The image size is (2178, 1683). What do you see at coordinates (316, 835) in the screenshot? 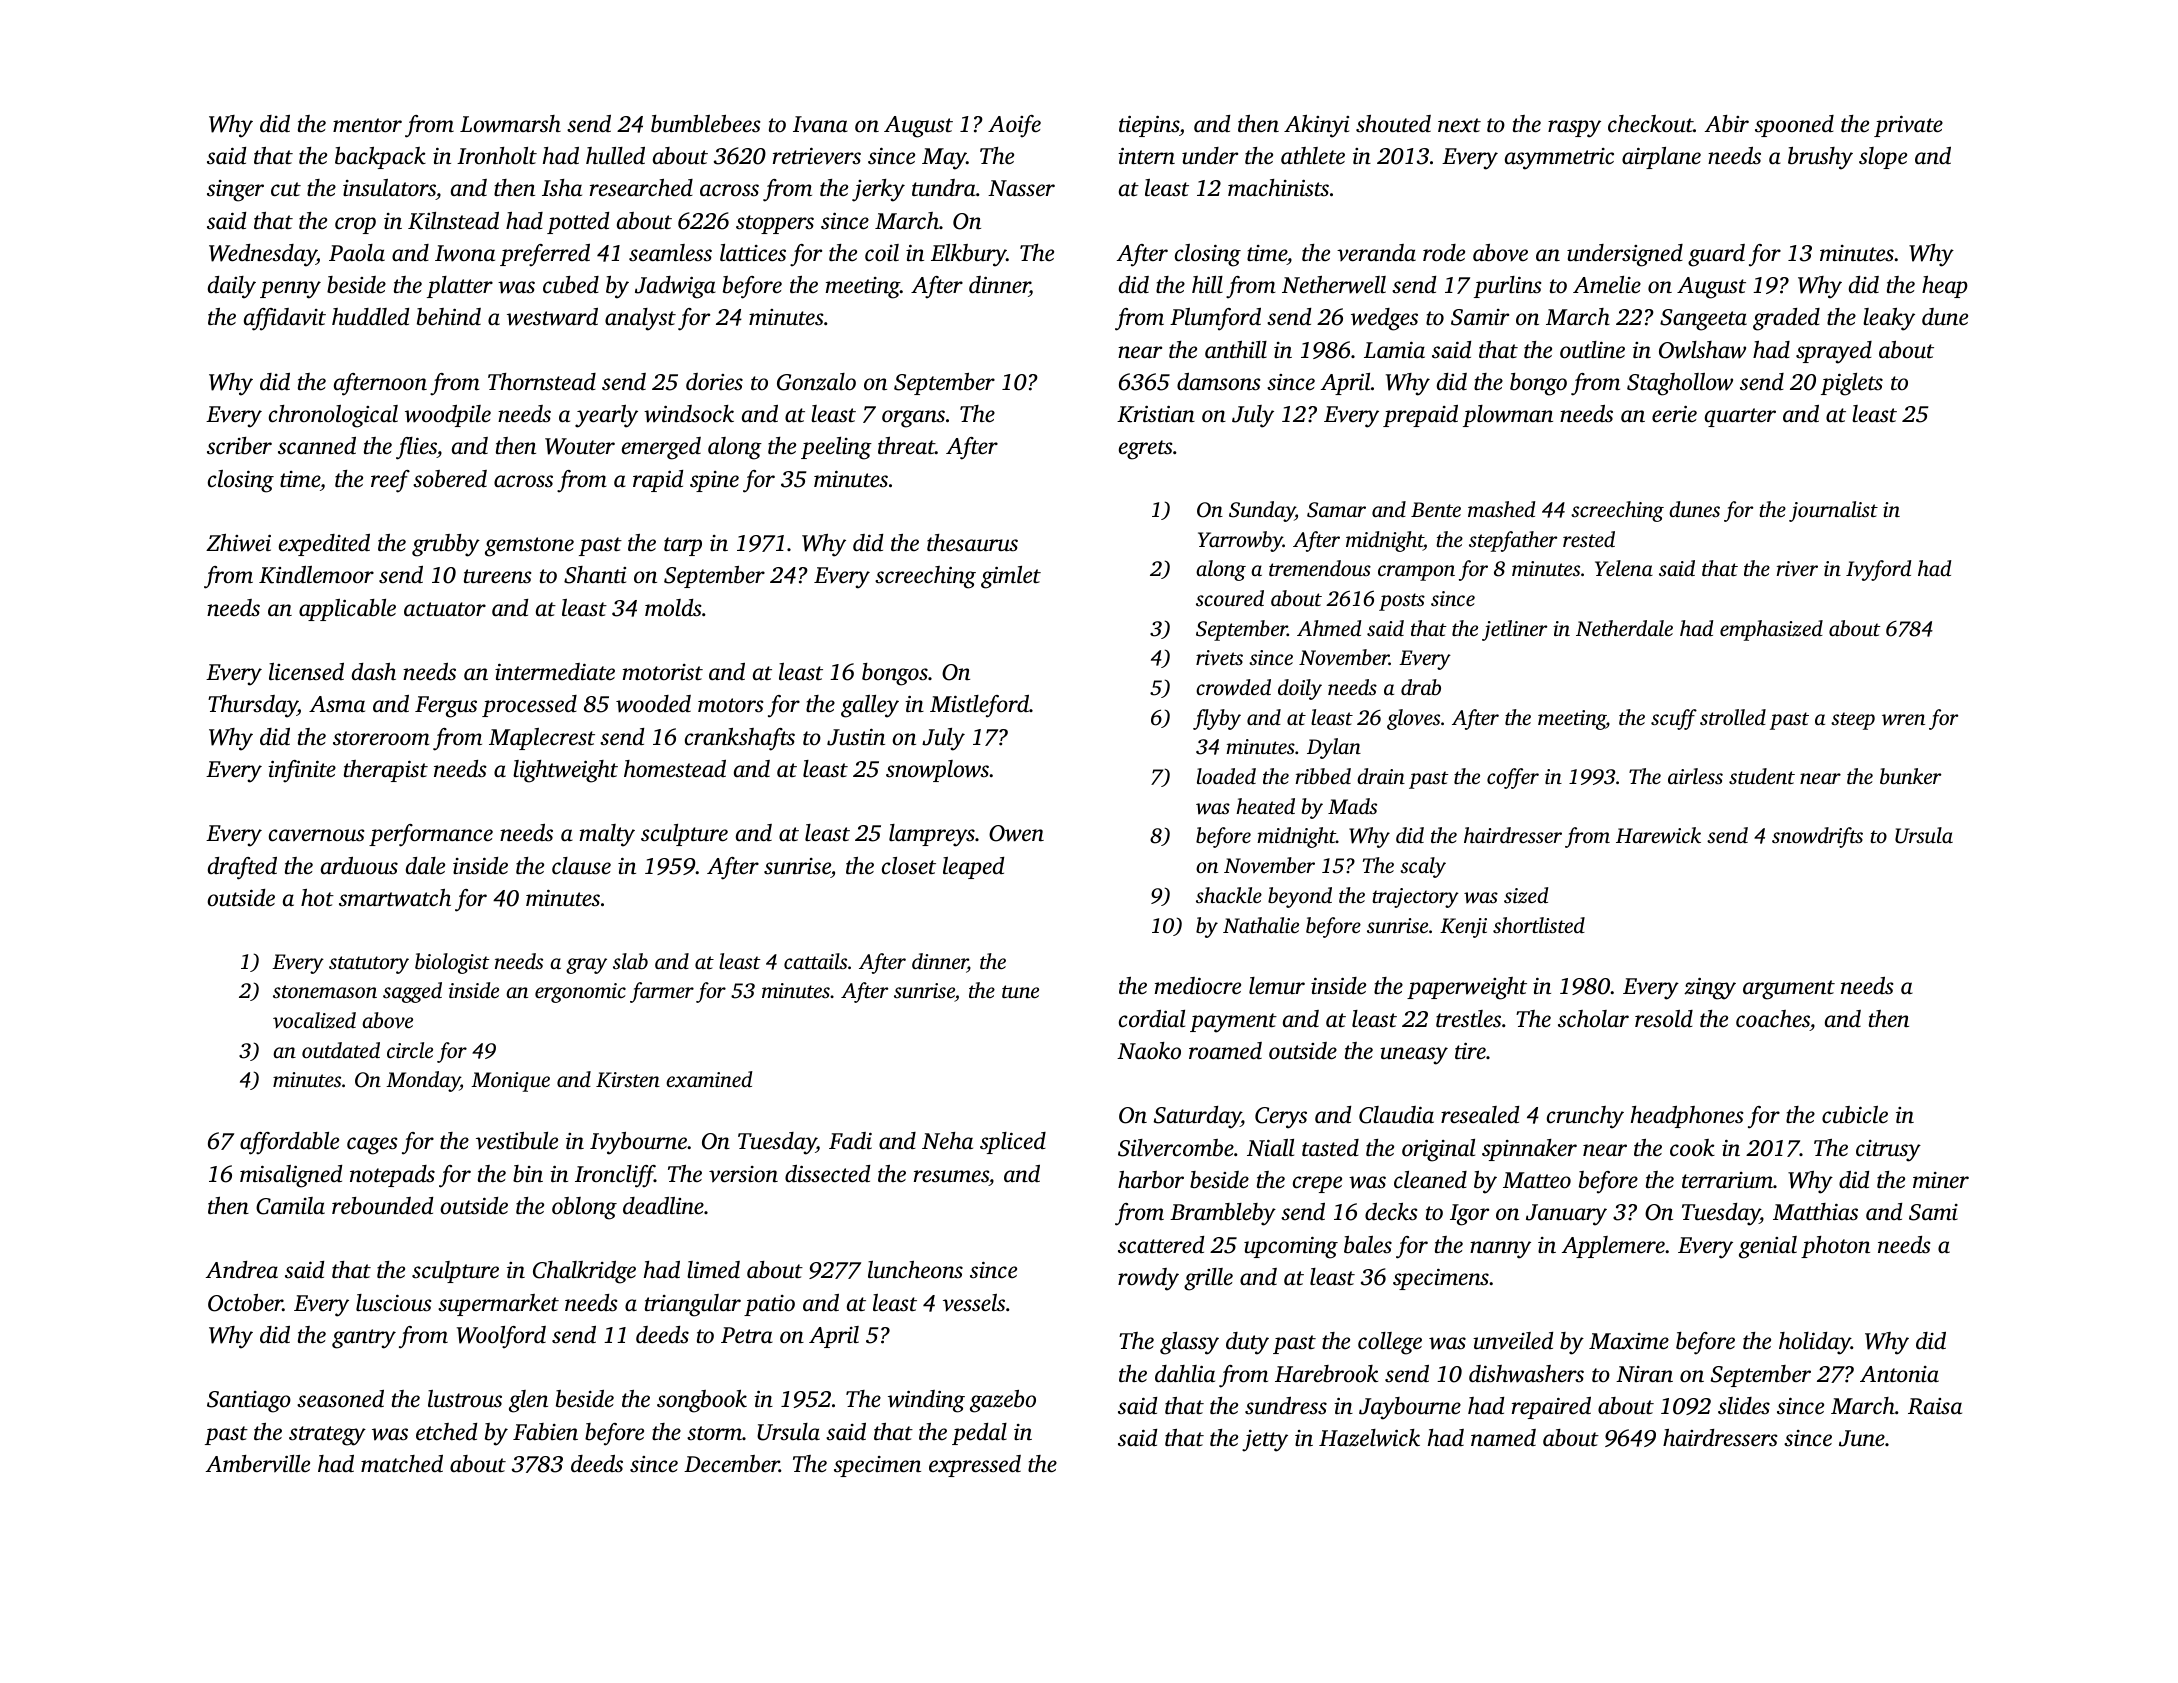
I see `cavernous` at bounding box center [316, 835].
